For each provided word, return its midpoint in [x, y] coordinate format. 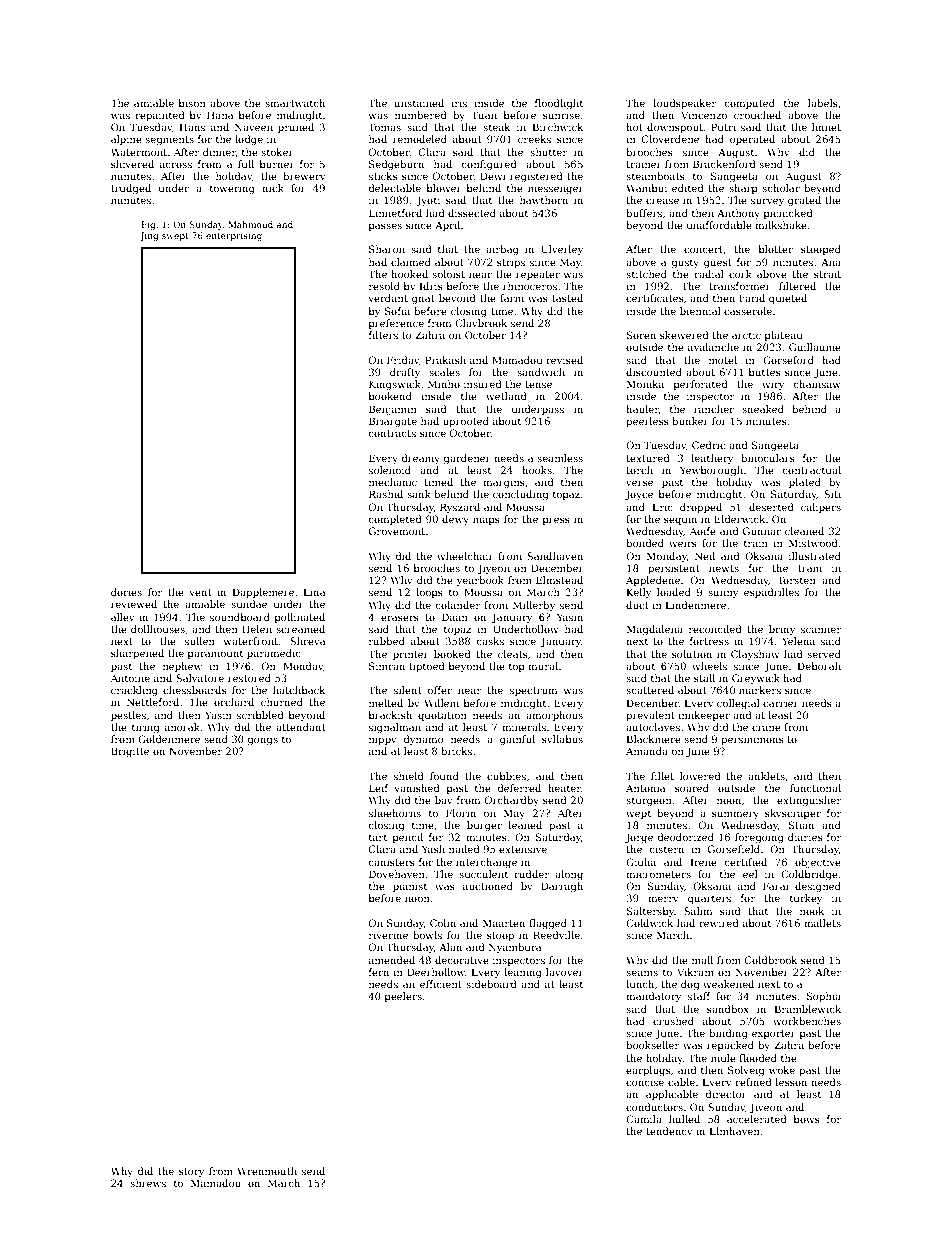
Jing [149, 236]
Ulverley [562, 250]
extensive [523, 849]
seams [642, 973]
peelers [403, 997]
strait [827, 274]
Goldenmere [169, 739]
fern [379, 972]
